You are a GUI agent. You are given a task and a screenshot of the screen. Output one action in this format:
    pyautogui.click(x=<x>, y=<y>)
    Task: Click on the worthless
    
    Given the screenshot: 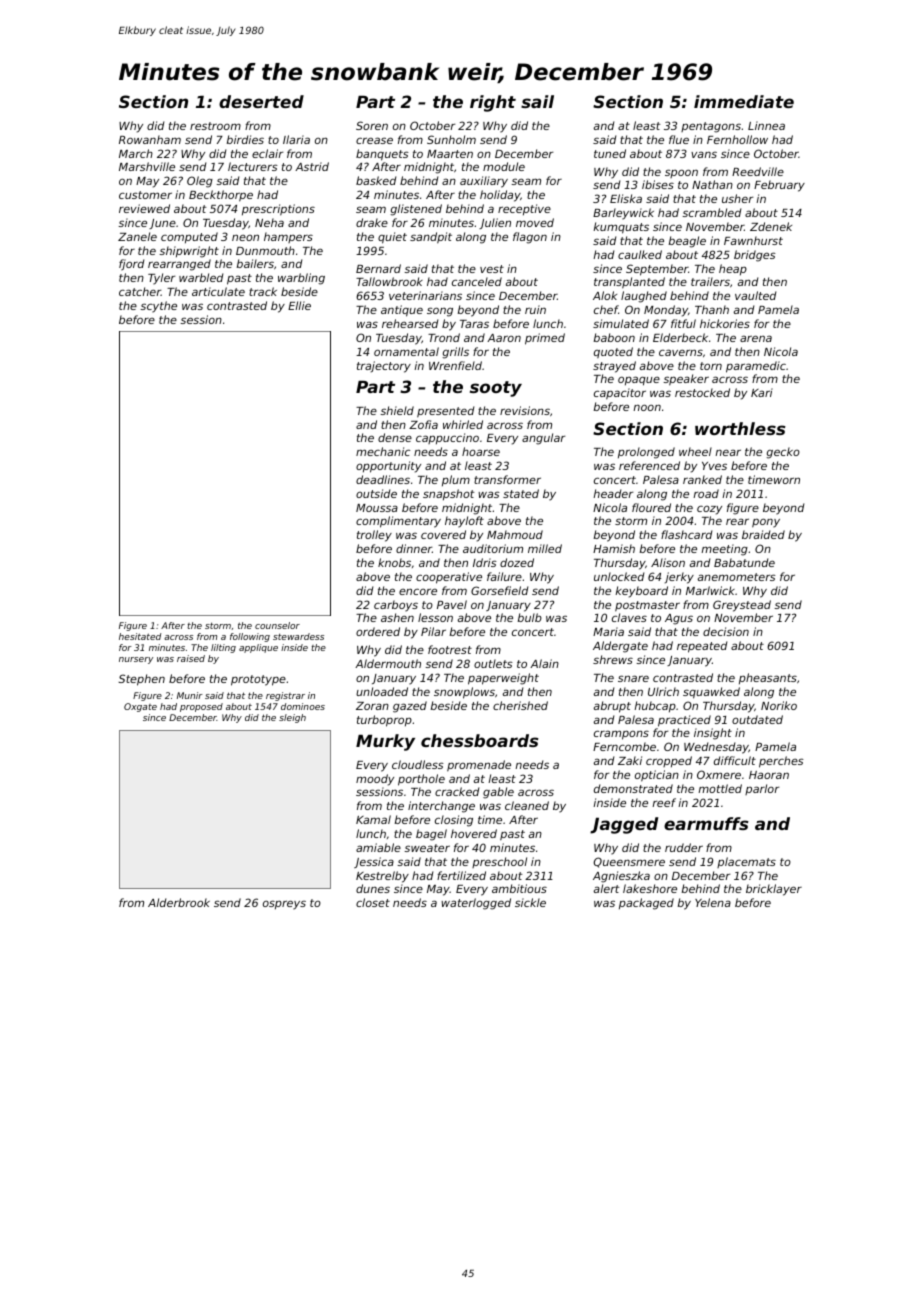 What is the action you would take?
    pyautogui.click(x=740, y=428)
